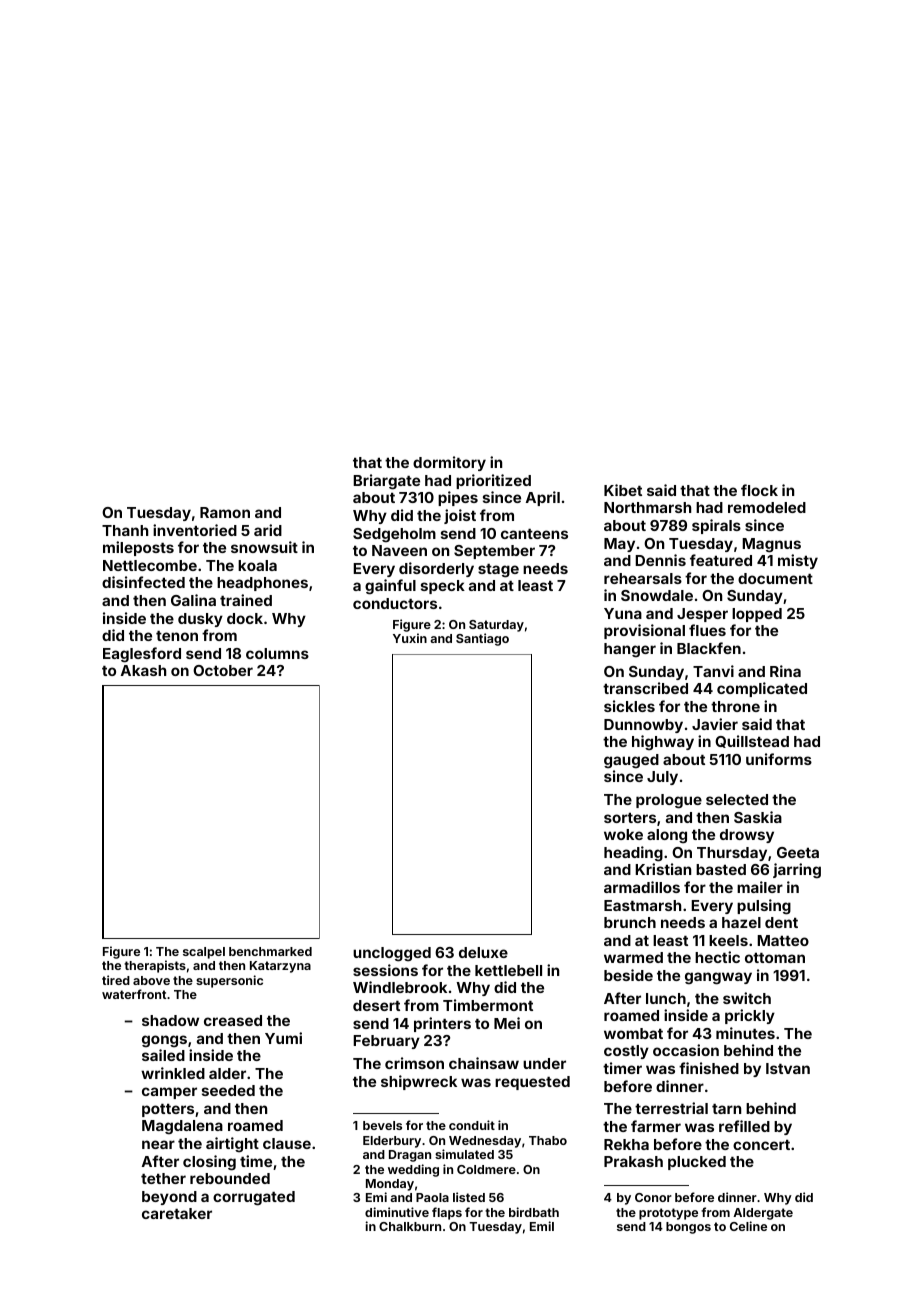 Image resolution: width=924 pixels, height=1308 pixels. Describe the element at coordinates (223, 670) in the screenshot. I see `October` at that location.
